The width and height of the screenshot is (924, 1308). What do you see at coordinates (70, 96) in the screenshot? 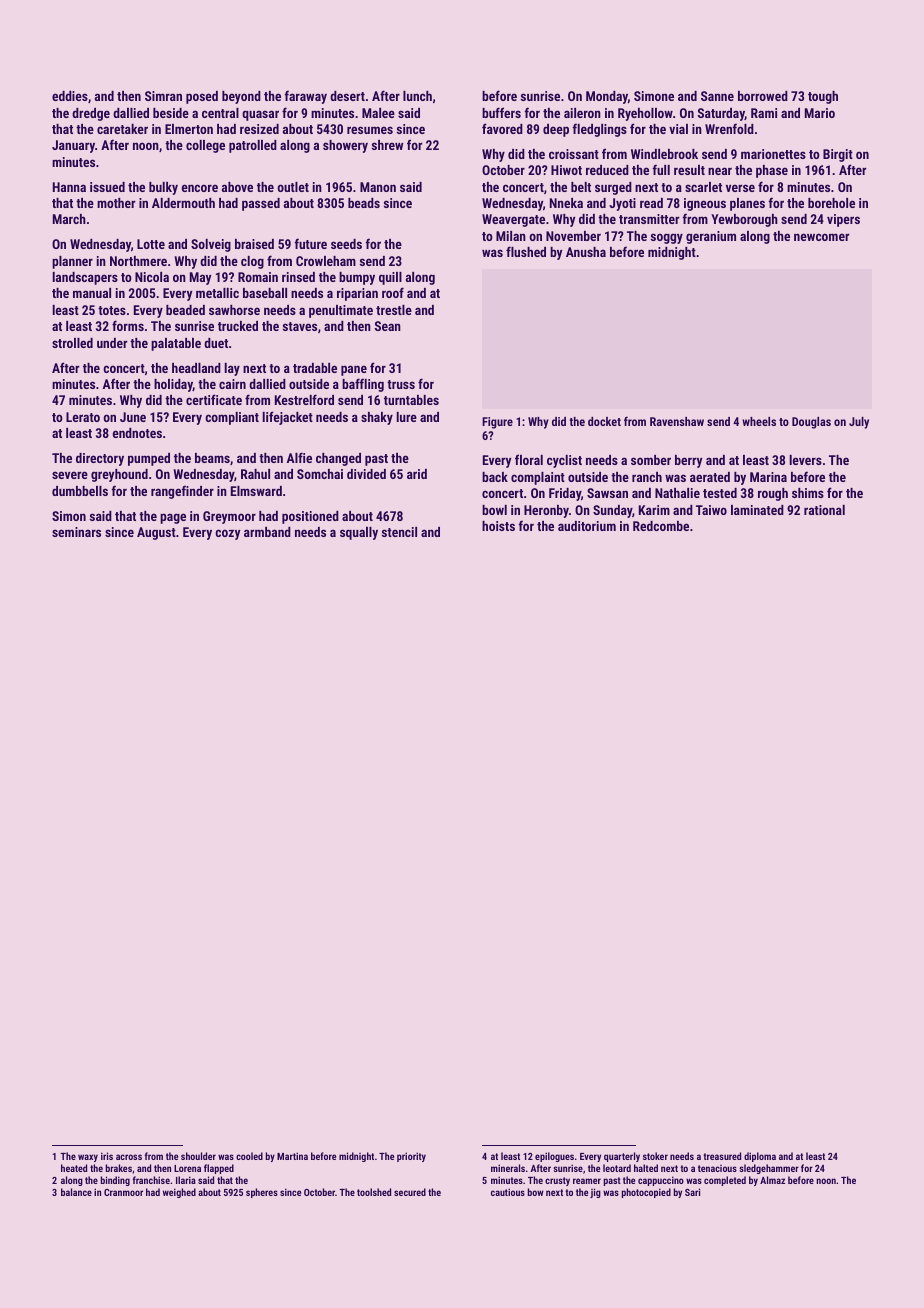
I see `eddies` at bounding box center [70, 96].
